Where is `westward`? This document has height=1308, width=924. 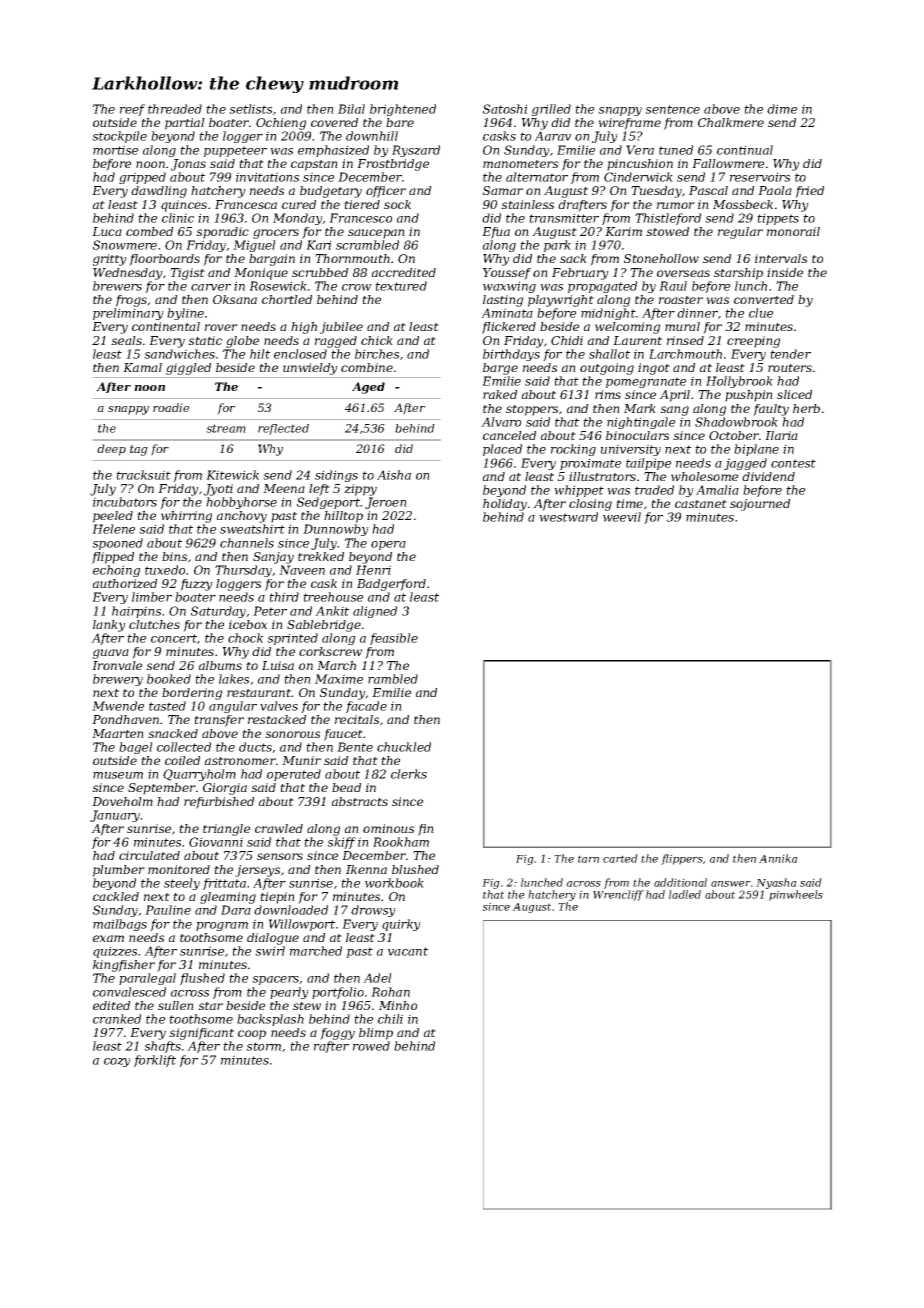
westward is located at coordinates (568, 517).
